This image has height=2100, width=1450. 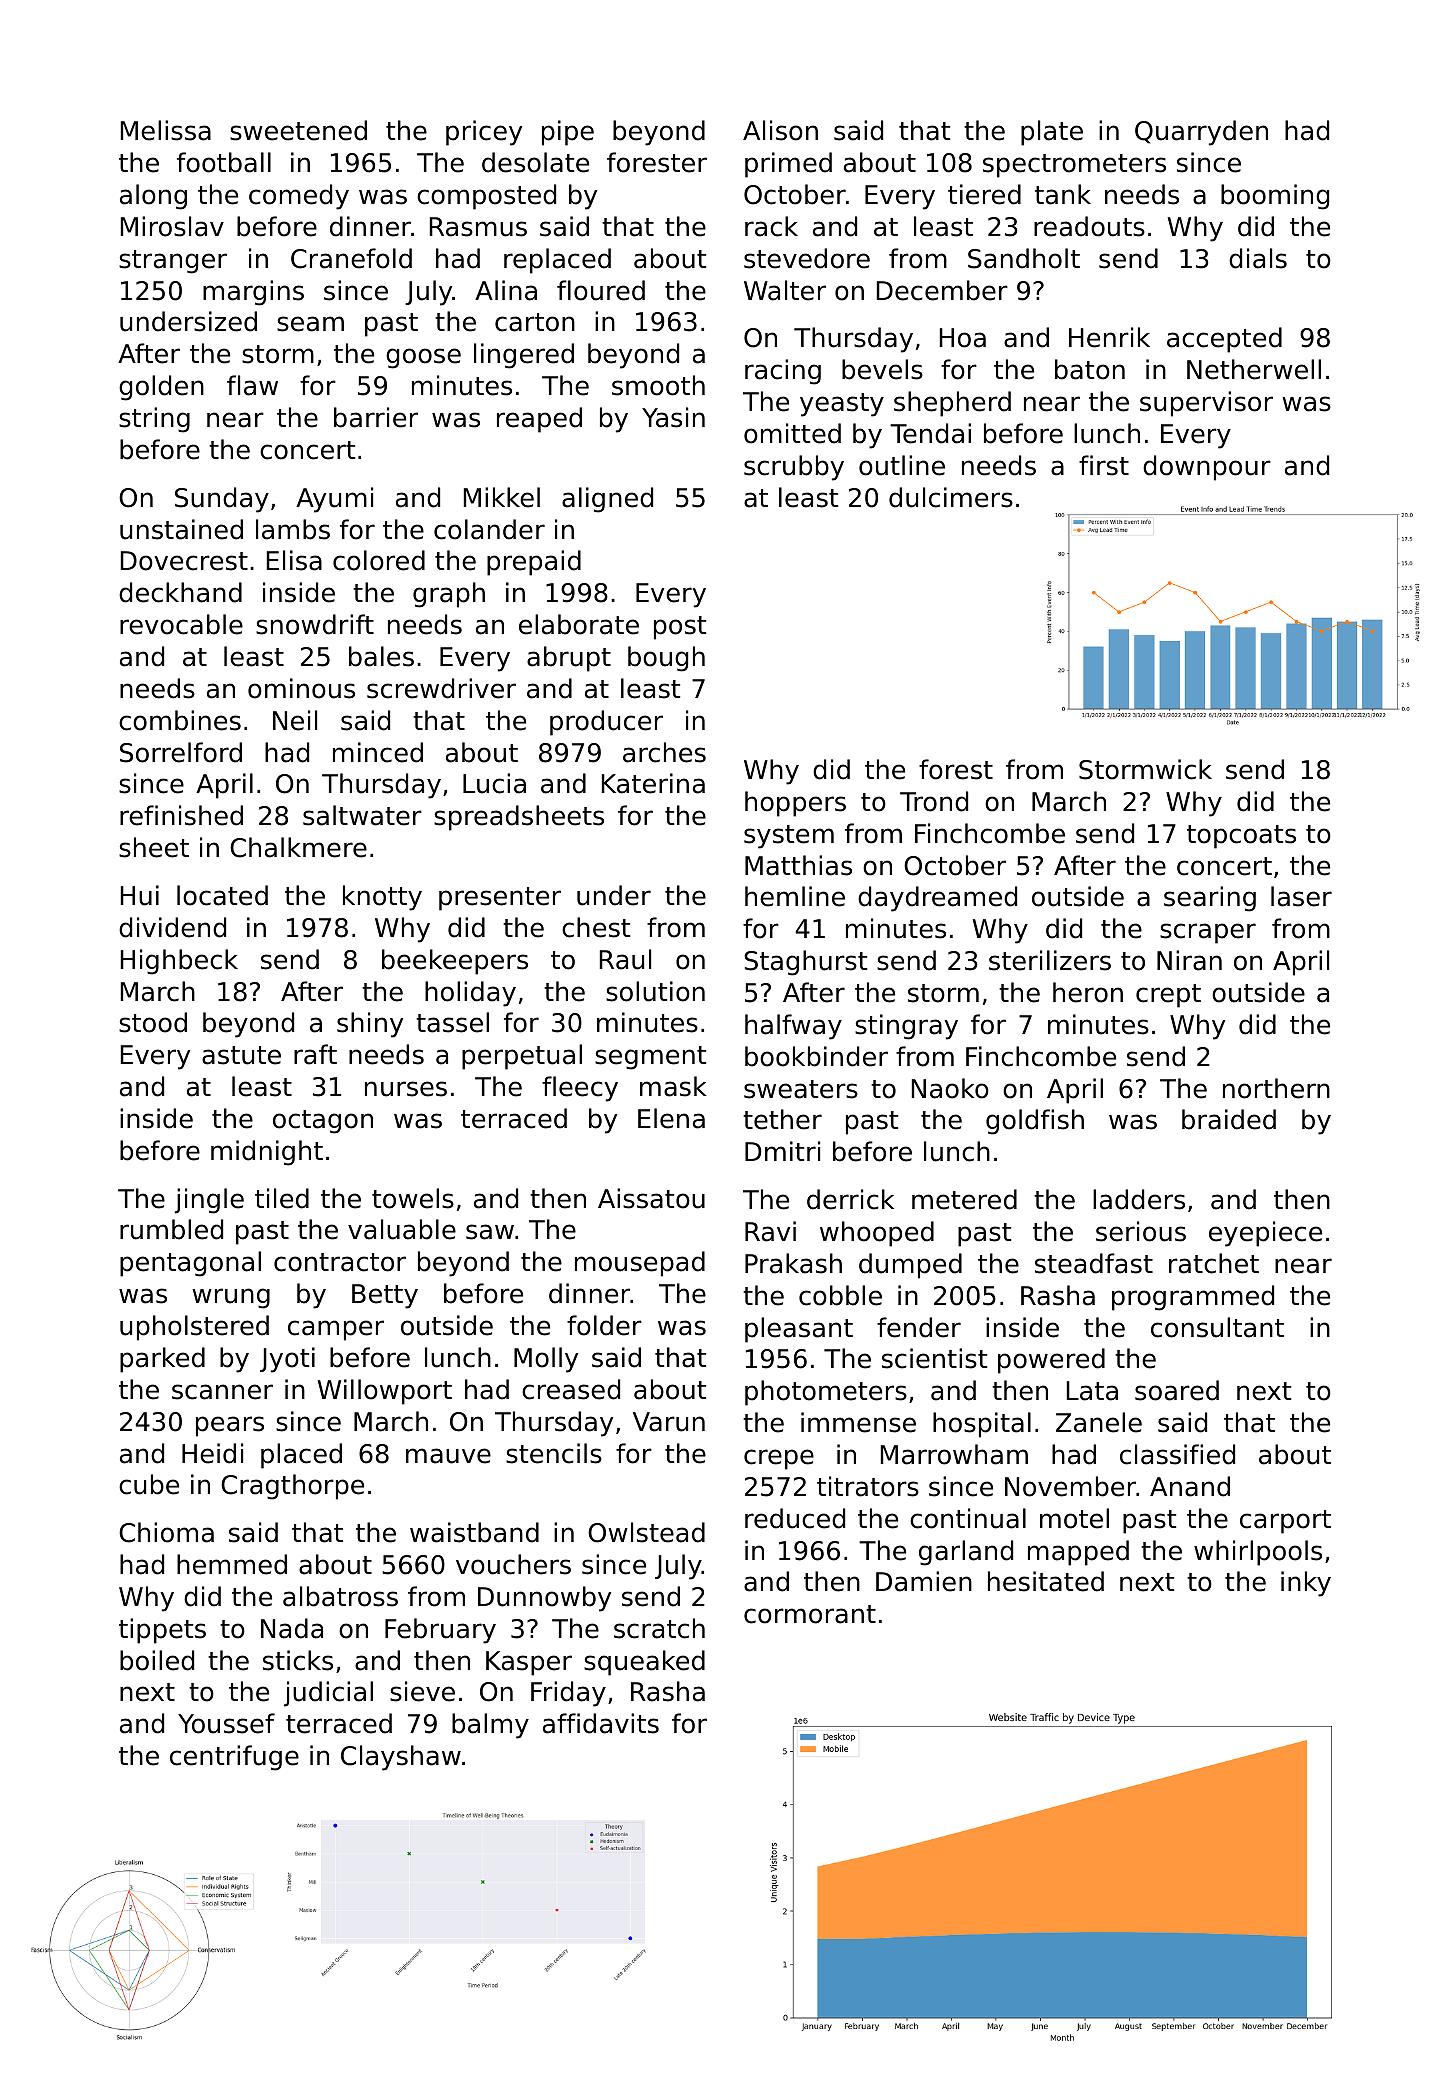 I want to click on octagon, so click(x=323, y=1122).
